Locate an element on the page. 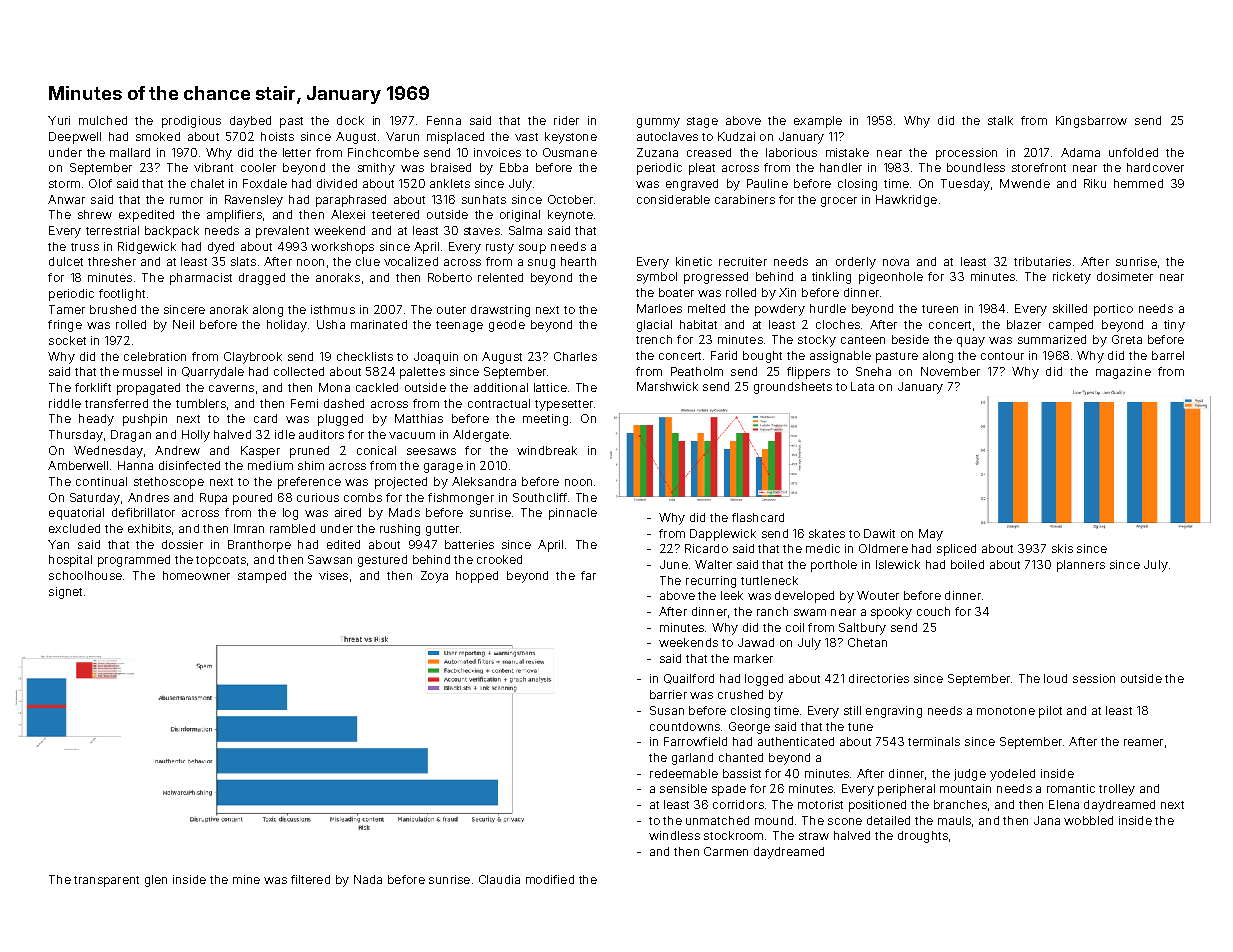 The height and width of the image is (952, 1233). Claudia is located at coordinates (499, 879).
